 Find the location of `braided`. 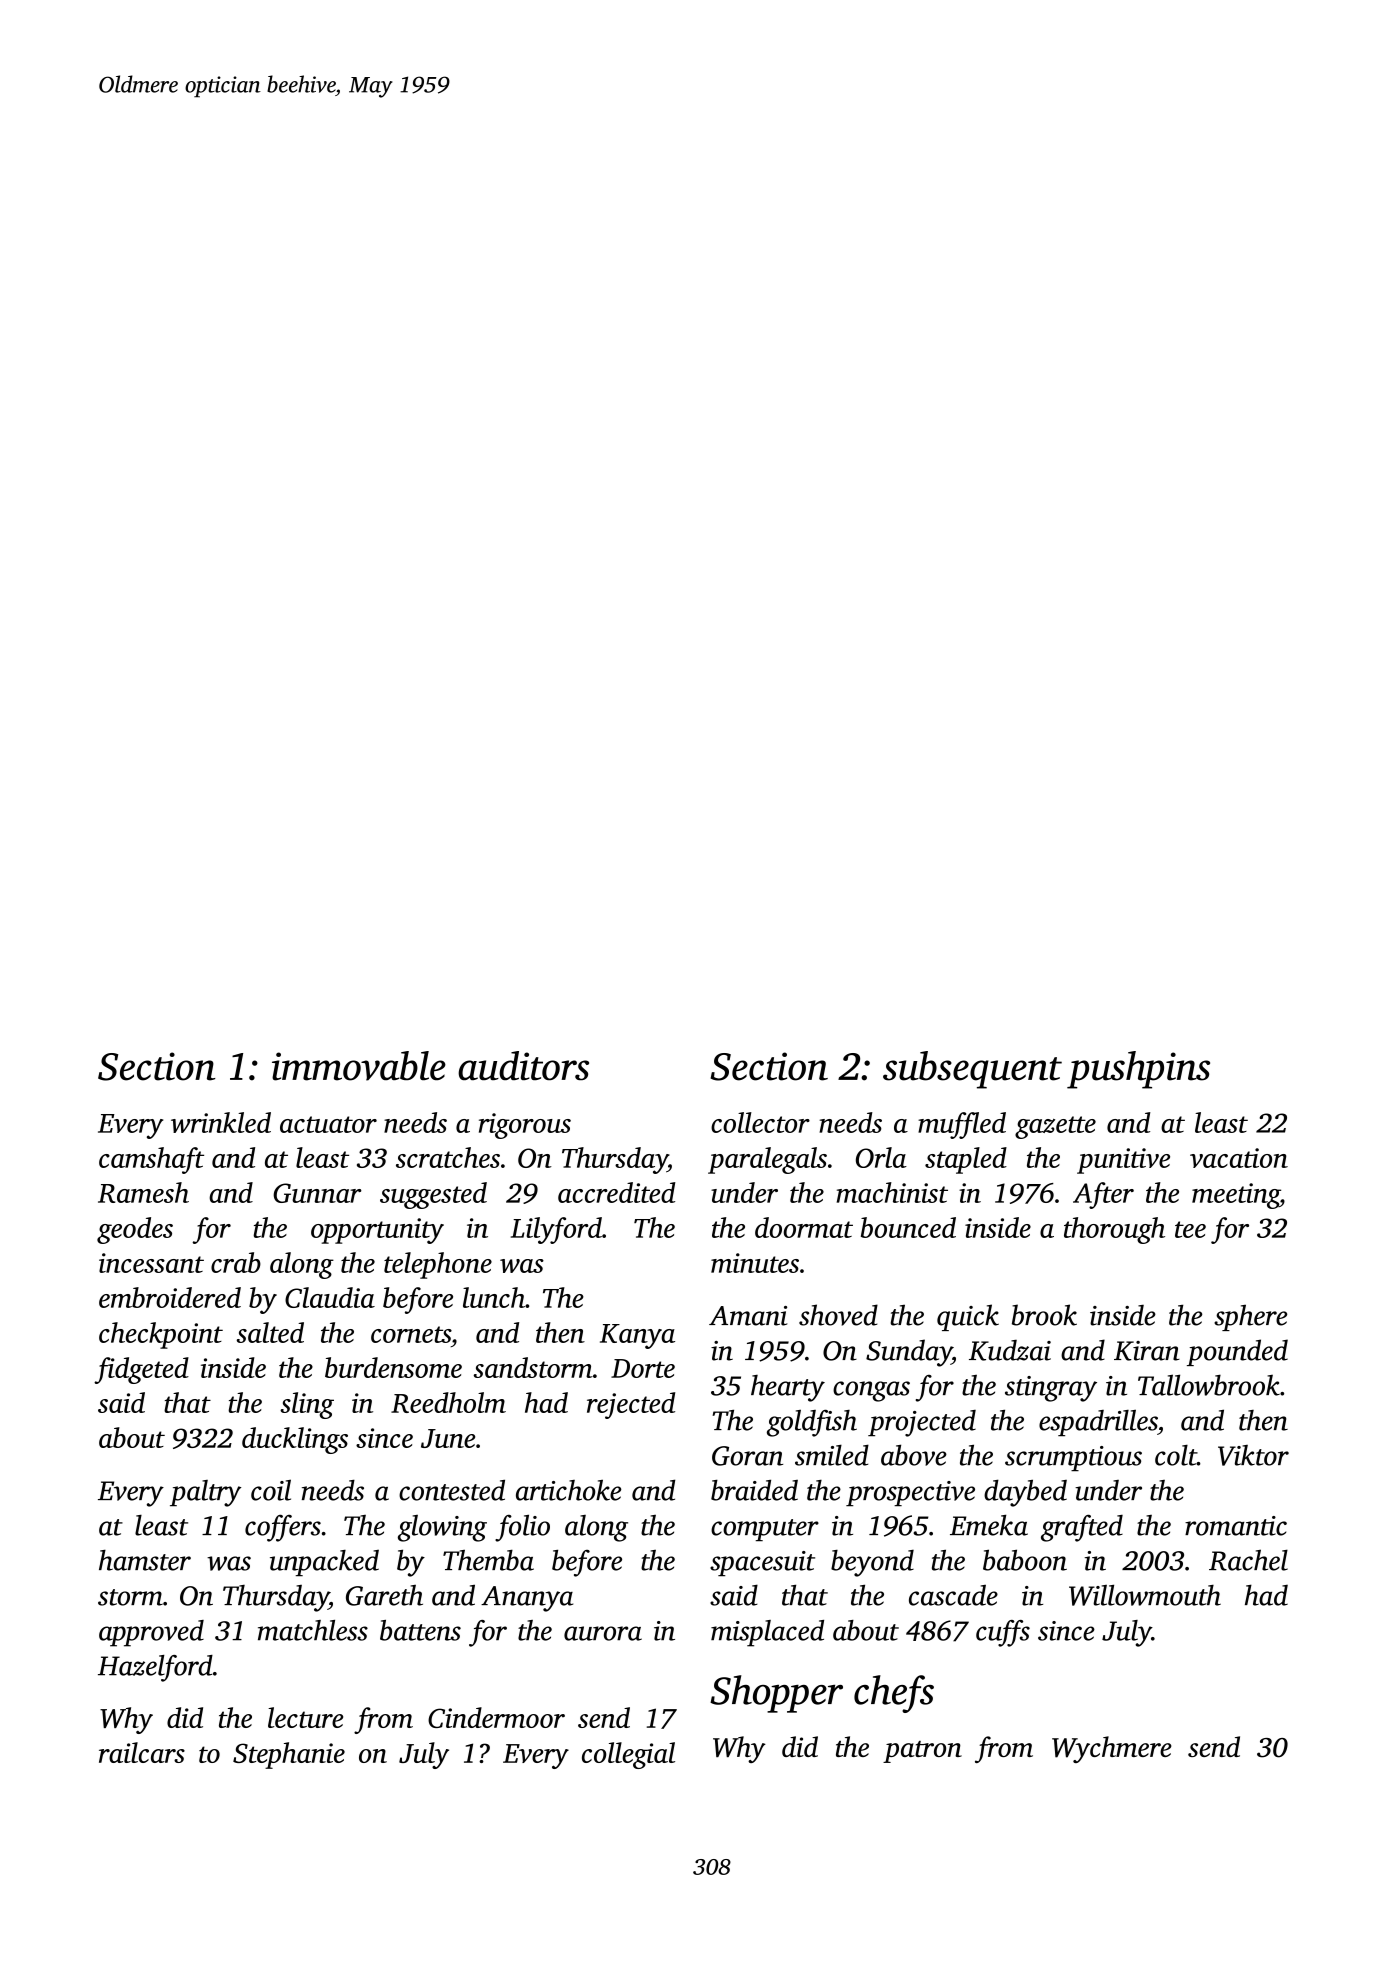

braided is located at coordinates (754, 1490).
